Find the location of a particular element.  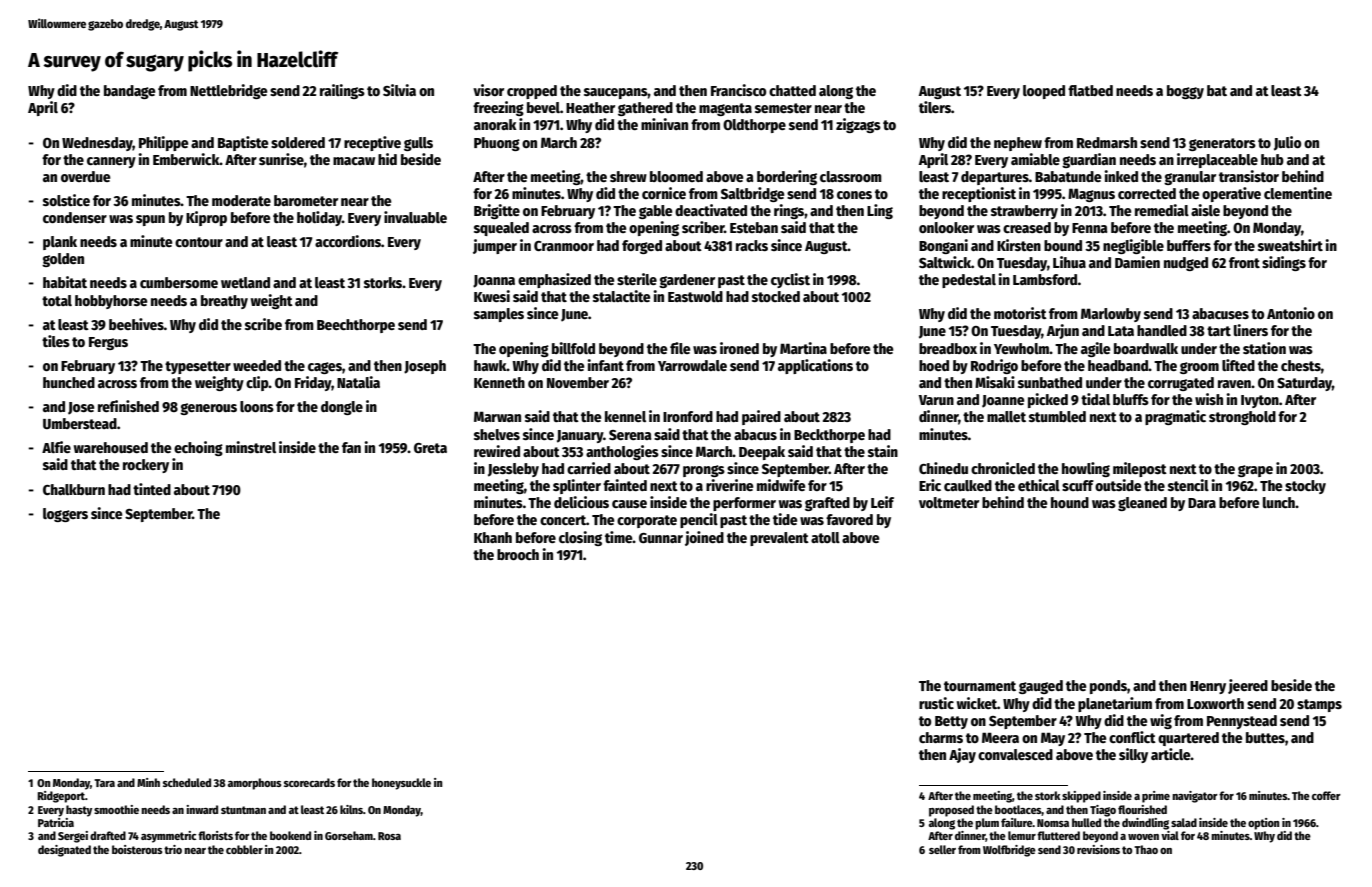

Pennystead is located at coordinates (1242, 722).
